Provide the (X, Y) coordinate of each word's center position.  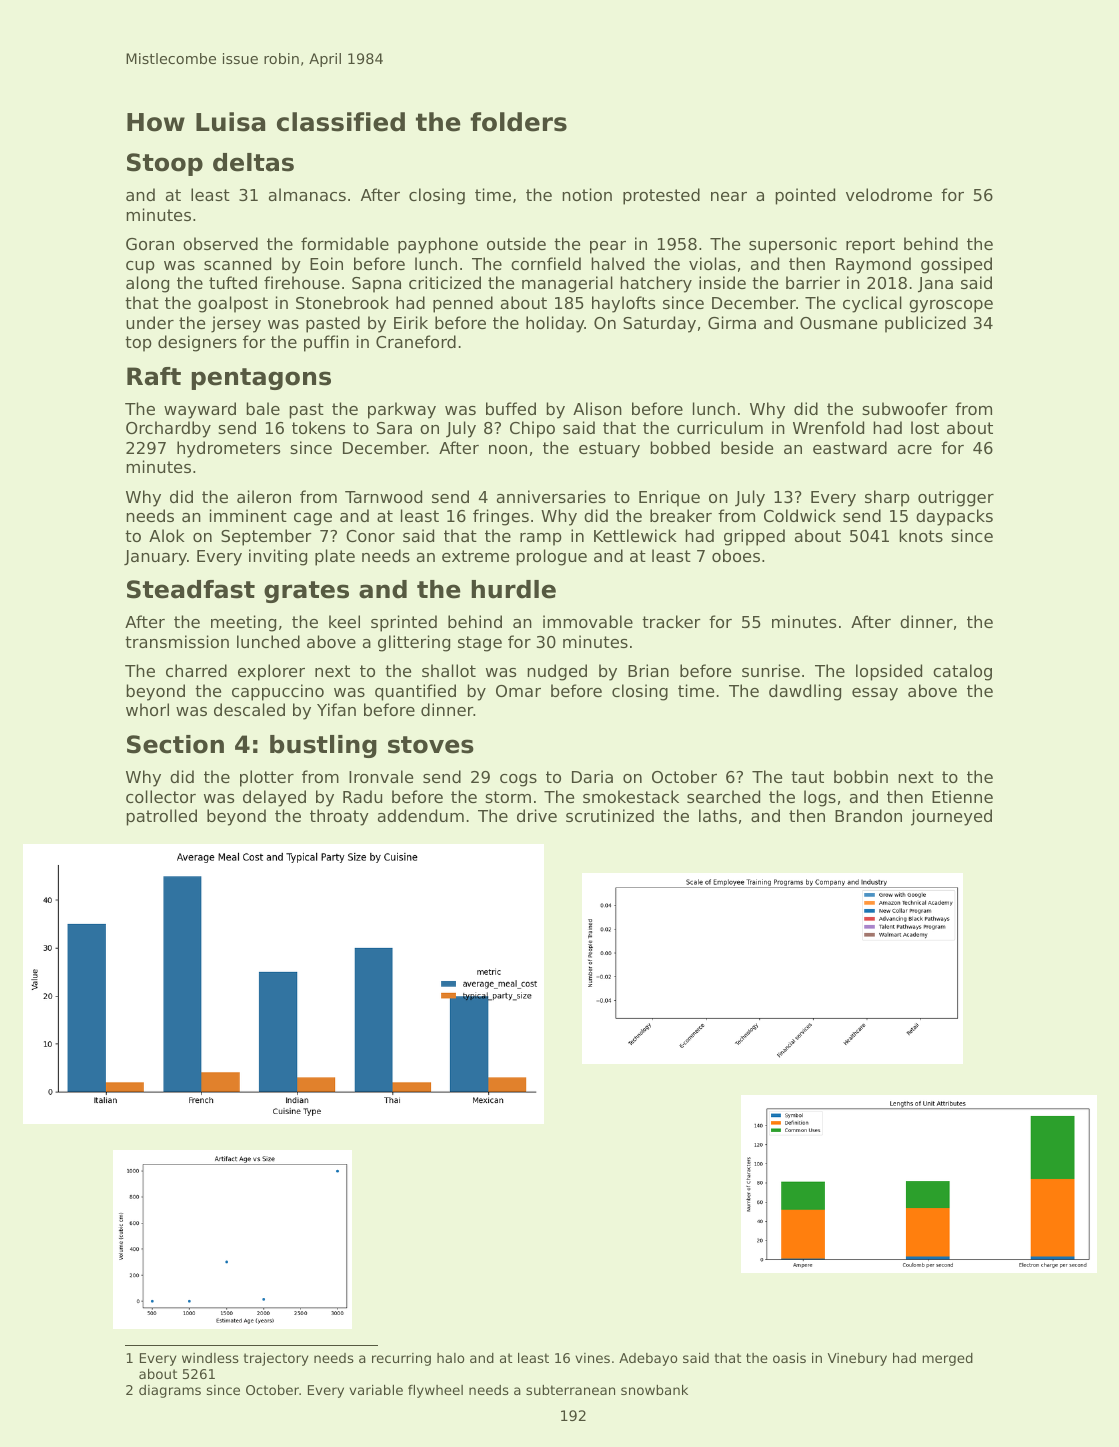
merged (947, 1359)
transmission (177, 641)
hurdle (513, 589)
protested (661, 196)
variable (376, 1390)
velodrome (889, 194)
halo (450, 1358)
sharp (887, 498)
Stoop (165, 164)
